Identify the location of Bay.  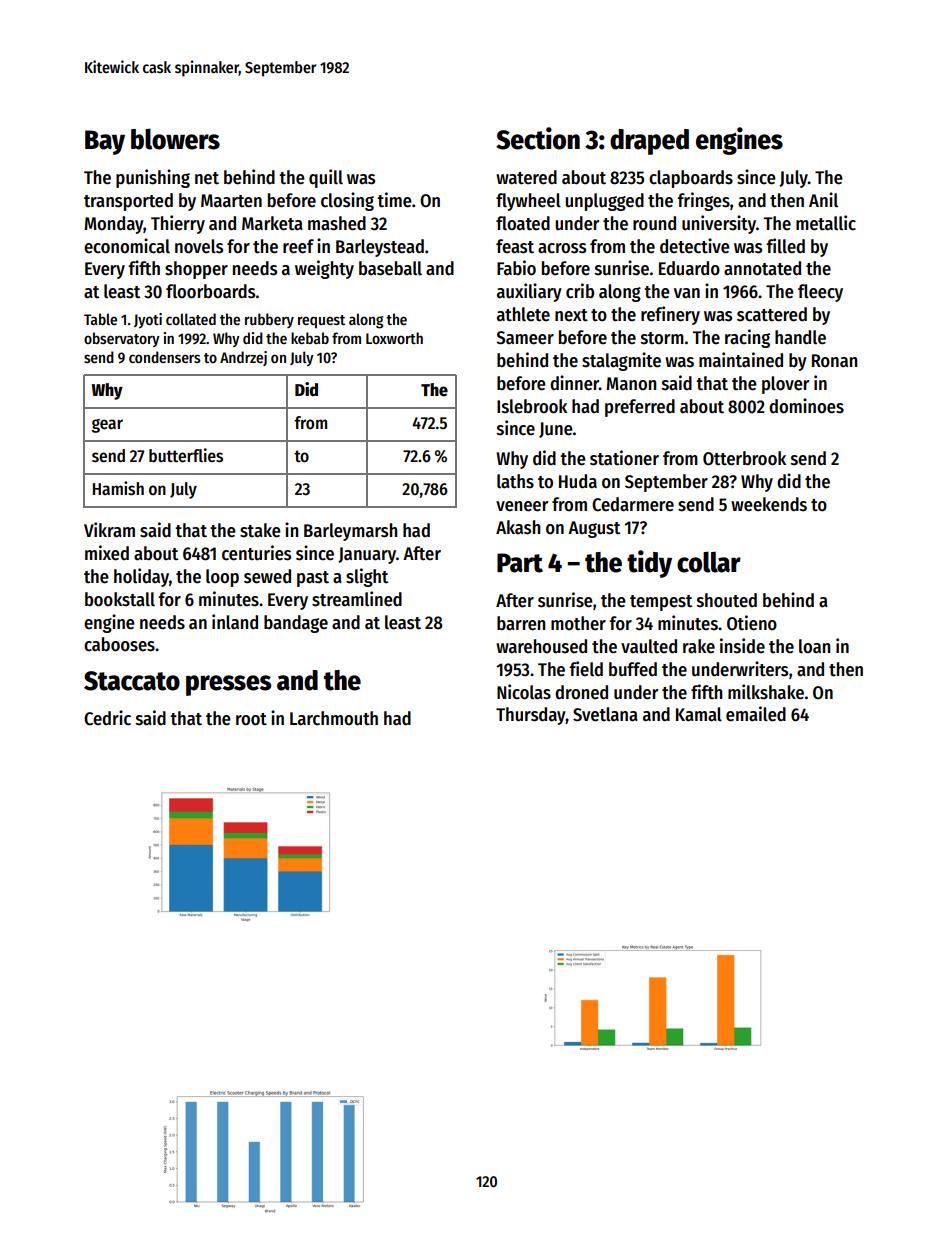
(105, 142).
